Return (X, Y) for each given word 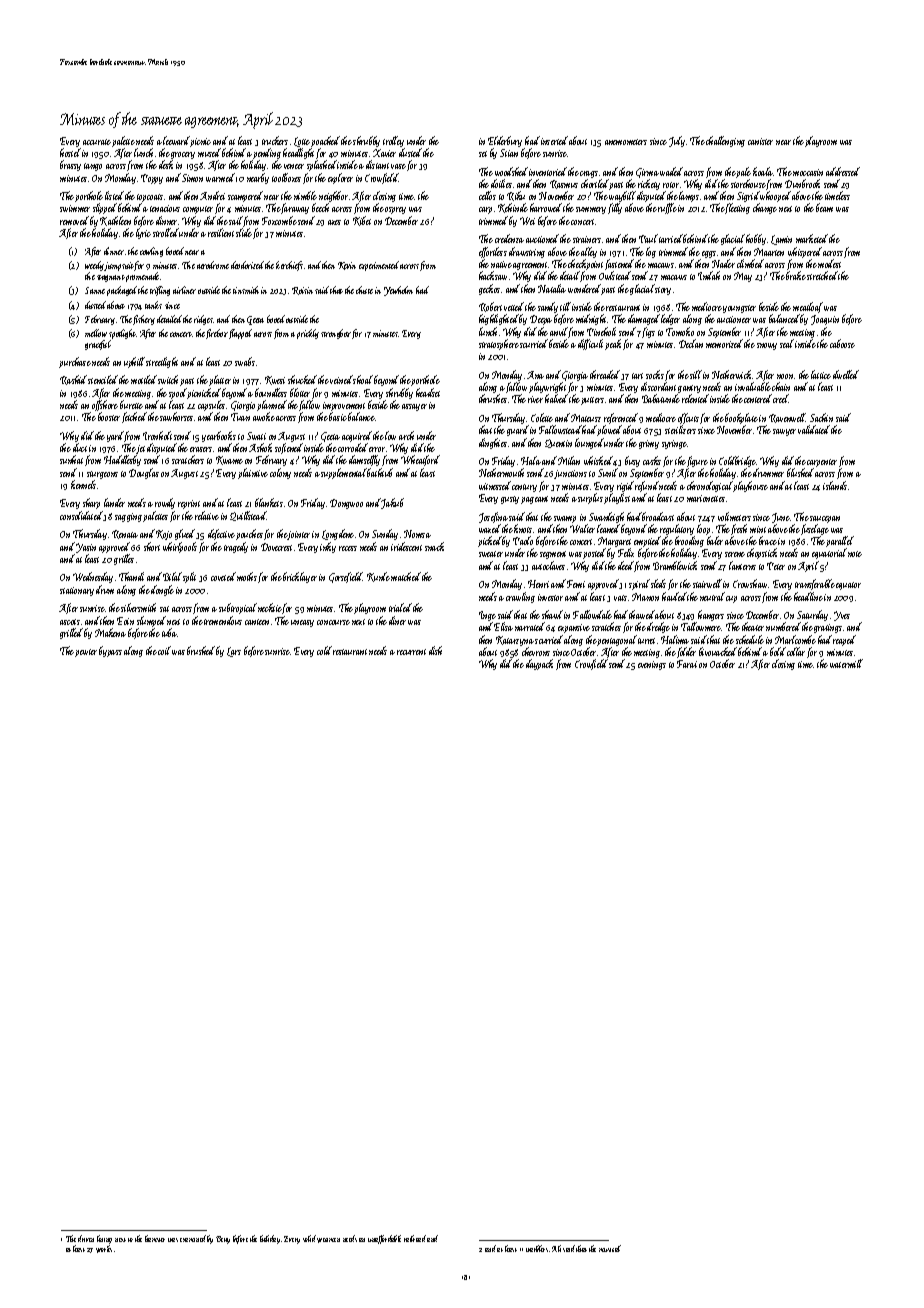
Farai (687, 664)
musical (610, 1248)
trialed (400, 607)
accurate (97, 142)
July (677, 141)
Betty (223, 1240)
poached (325, 141)
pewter (86, 653)
